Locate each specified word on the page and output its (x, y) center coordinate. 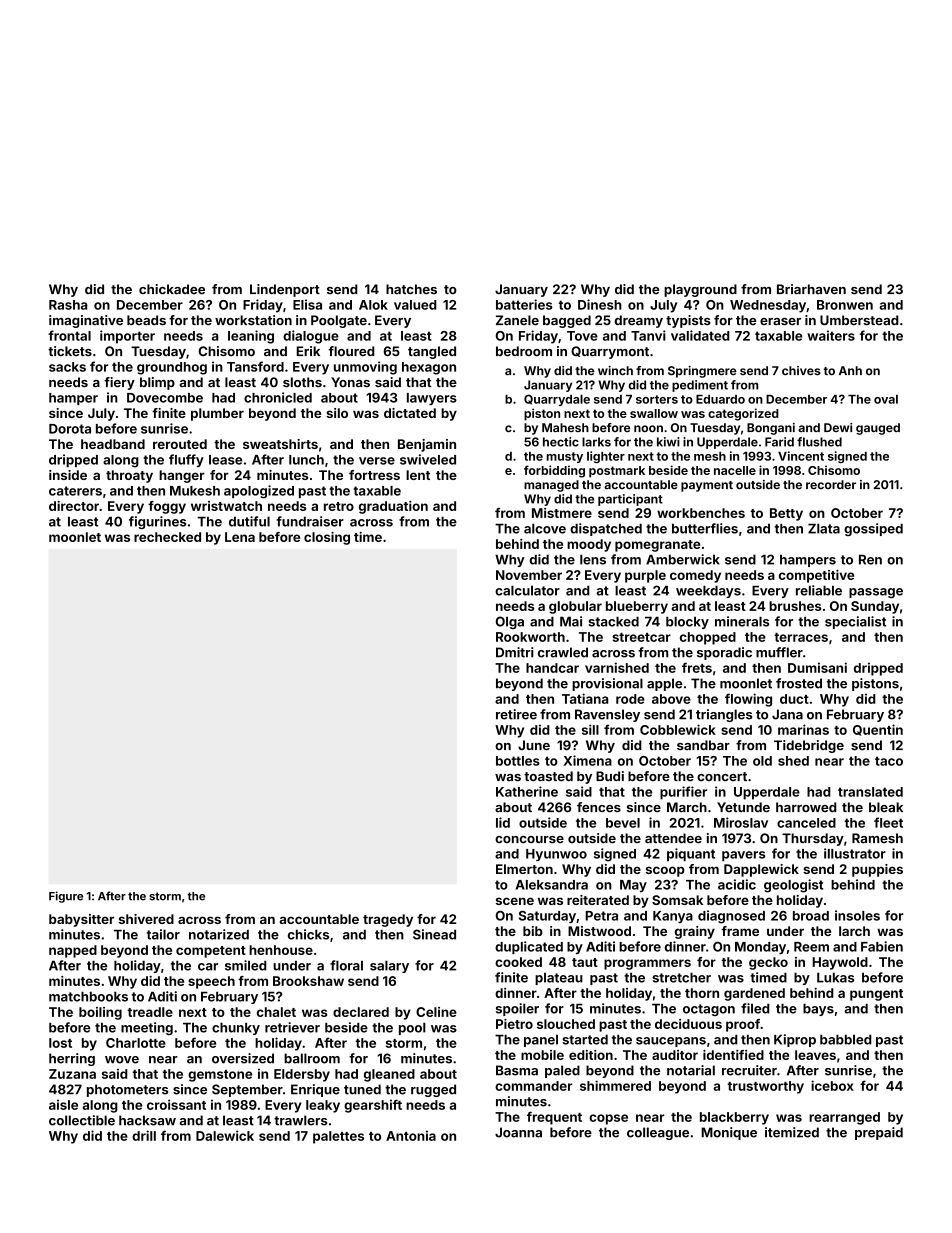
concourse (529, 840)
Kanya (673, 917)
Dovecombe (165, 398)
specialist (855, 622)
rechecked (167, 537)
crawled (563, 652)
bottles (518, 761)
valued (415, 305)
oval (886, 399)
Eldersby (302, 1075)
